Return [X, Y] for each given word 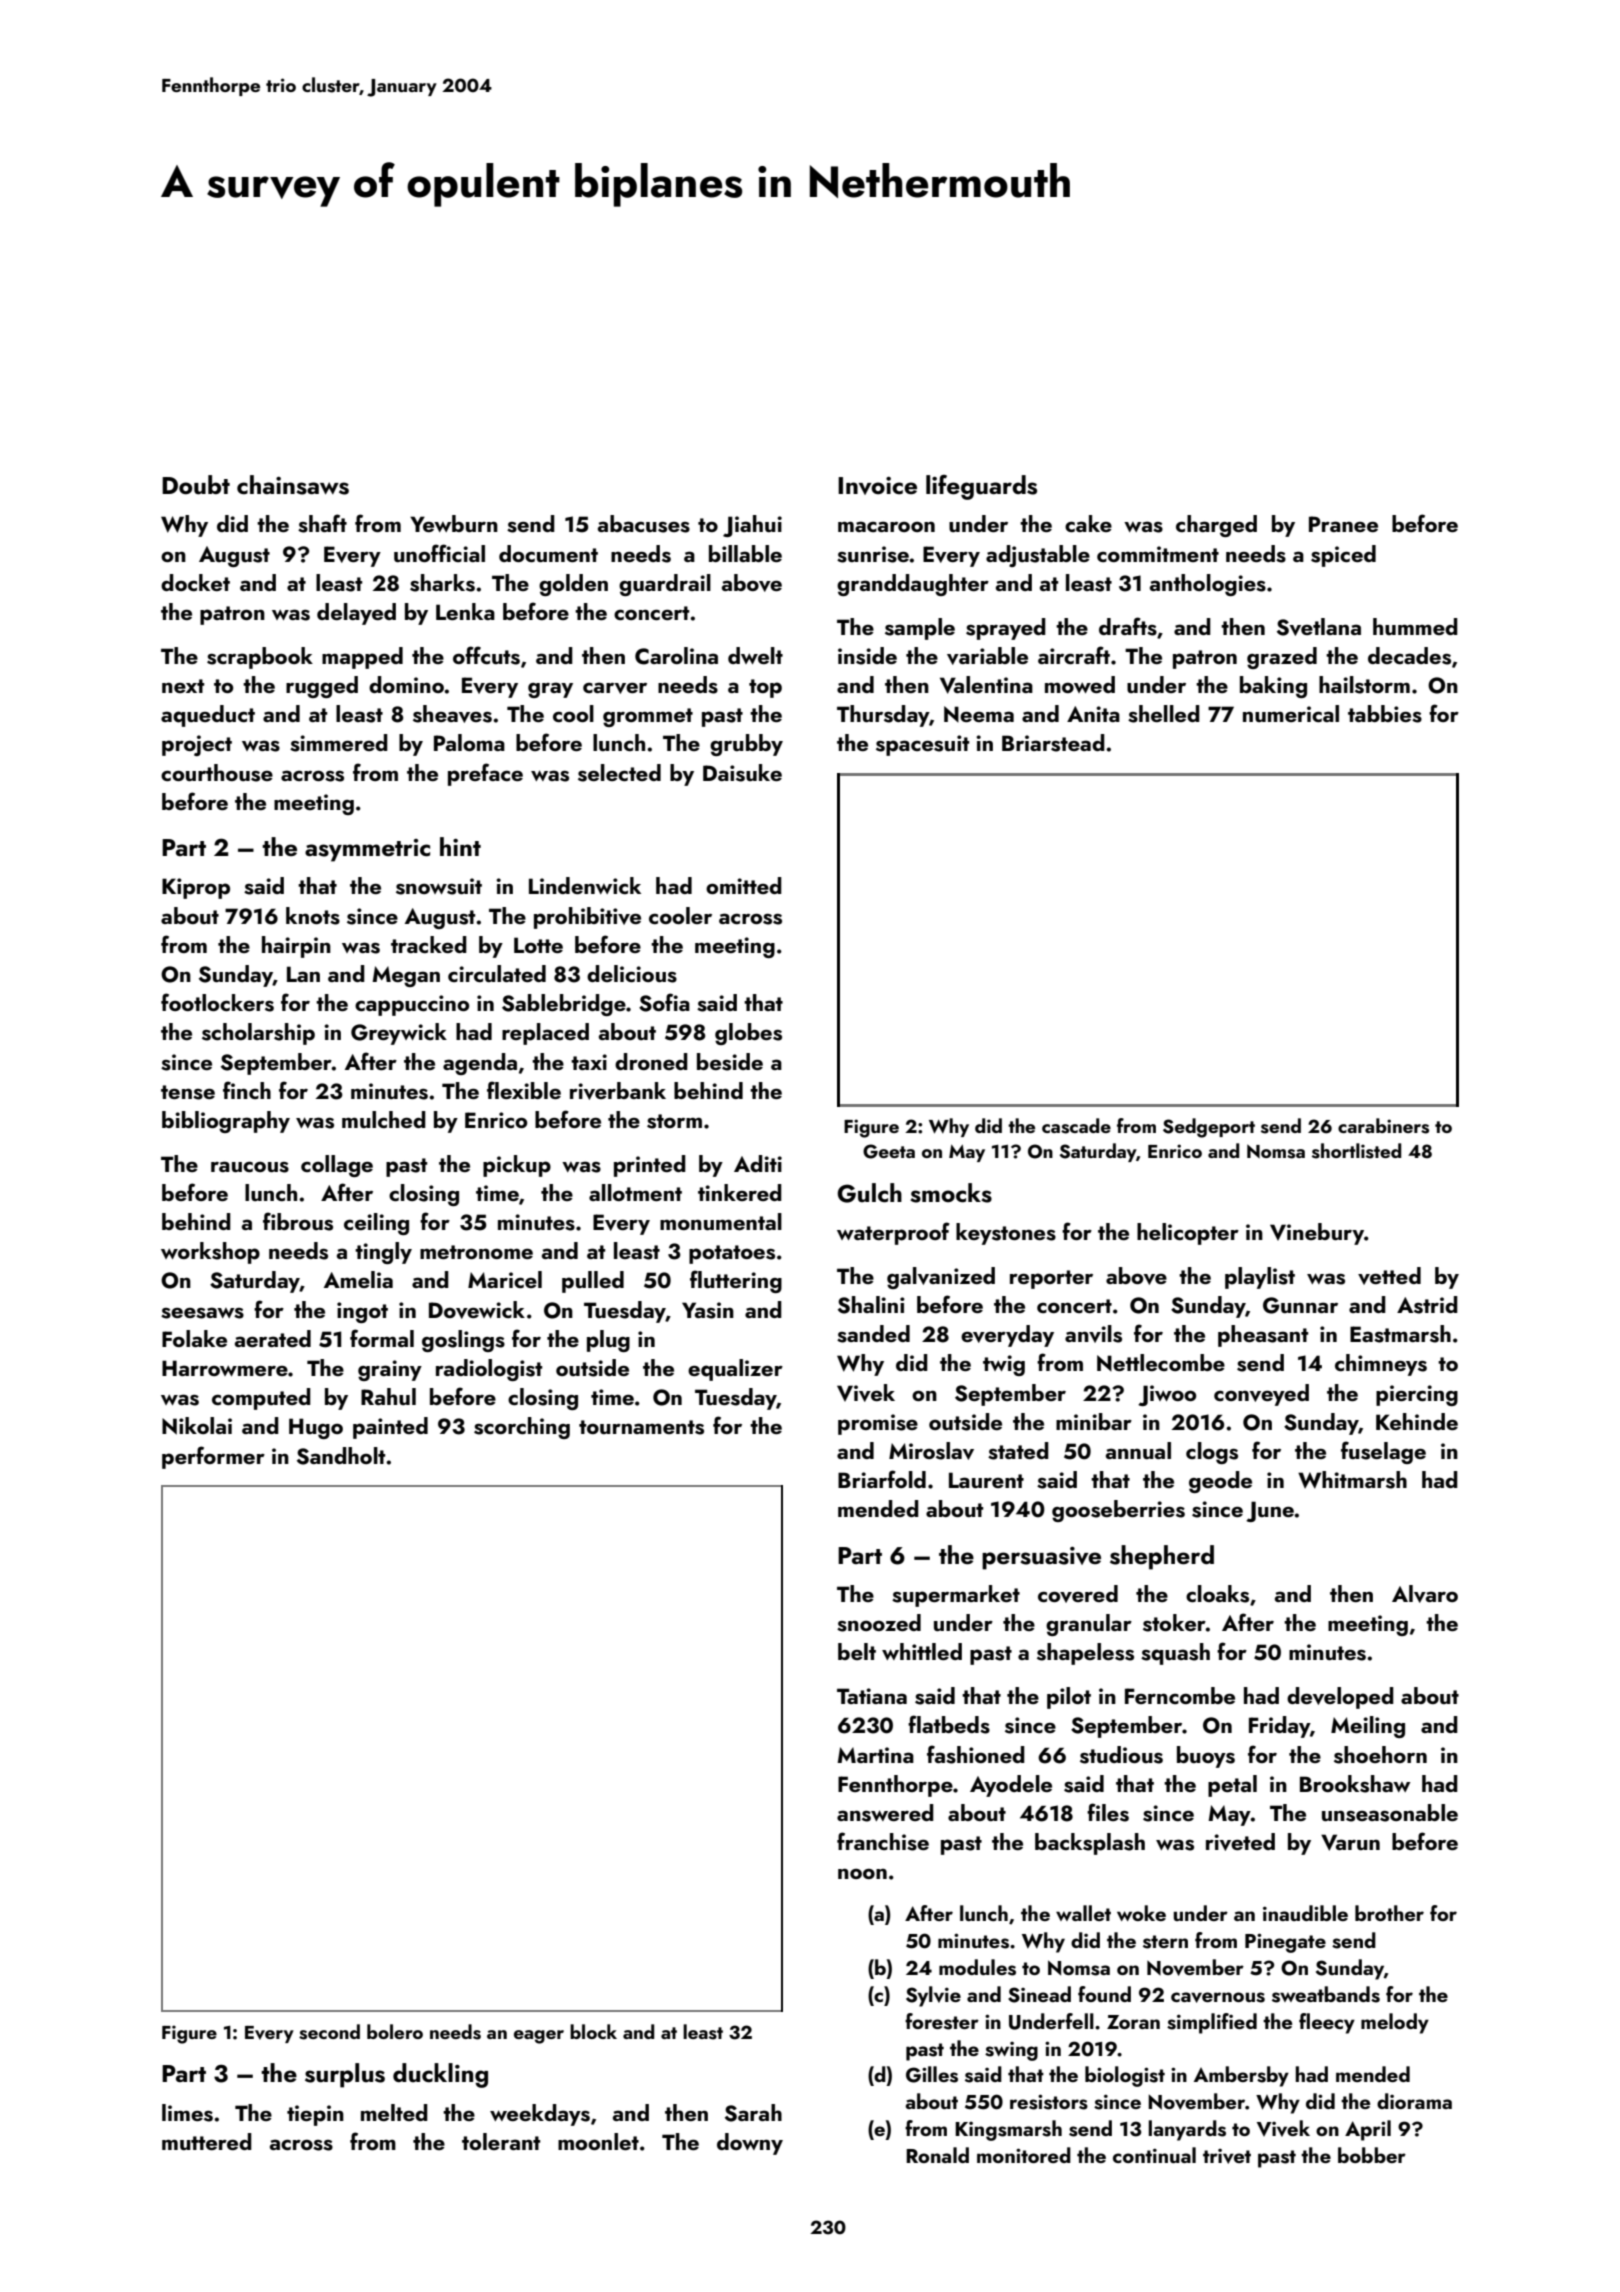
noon [862, 1874]
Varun [1350, 1842]
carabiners [1383, 1126]
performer [213, 1457]
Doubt [196, 485]
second [329, 2032]
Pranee [1343, 524]
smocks [951, 1193]
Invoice [877, 486]
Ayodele [1011, 1786]
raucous [250, 1167]
